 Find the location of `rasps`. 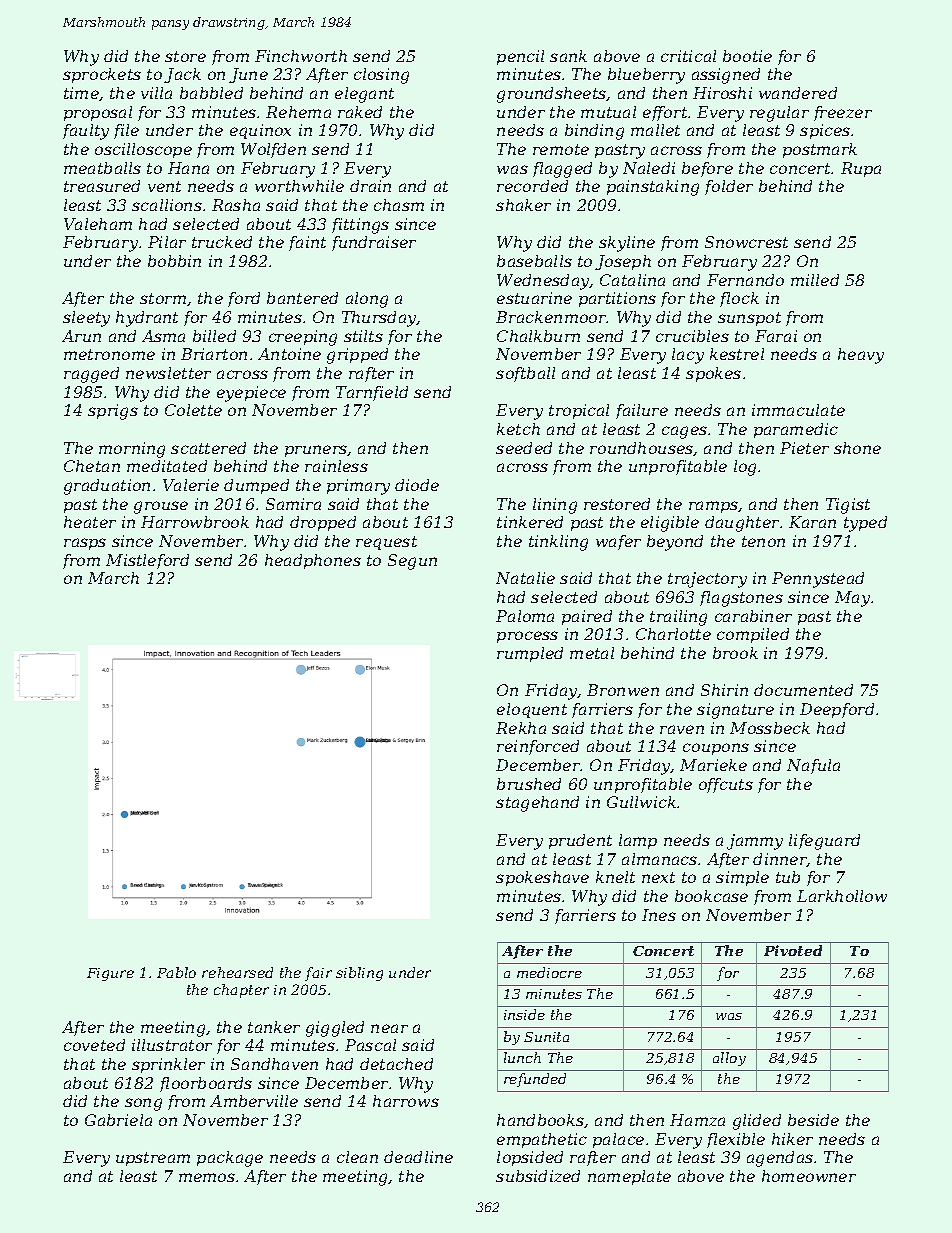

rasps is located at coordinates (85, 544).
